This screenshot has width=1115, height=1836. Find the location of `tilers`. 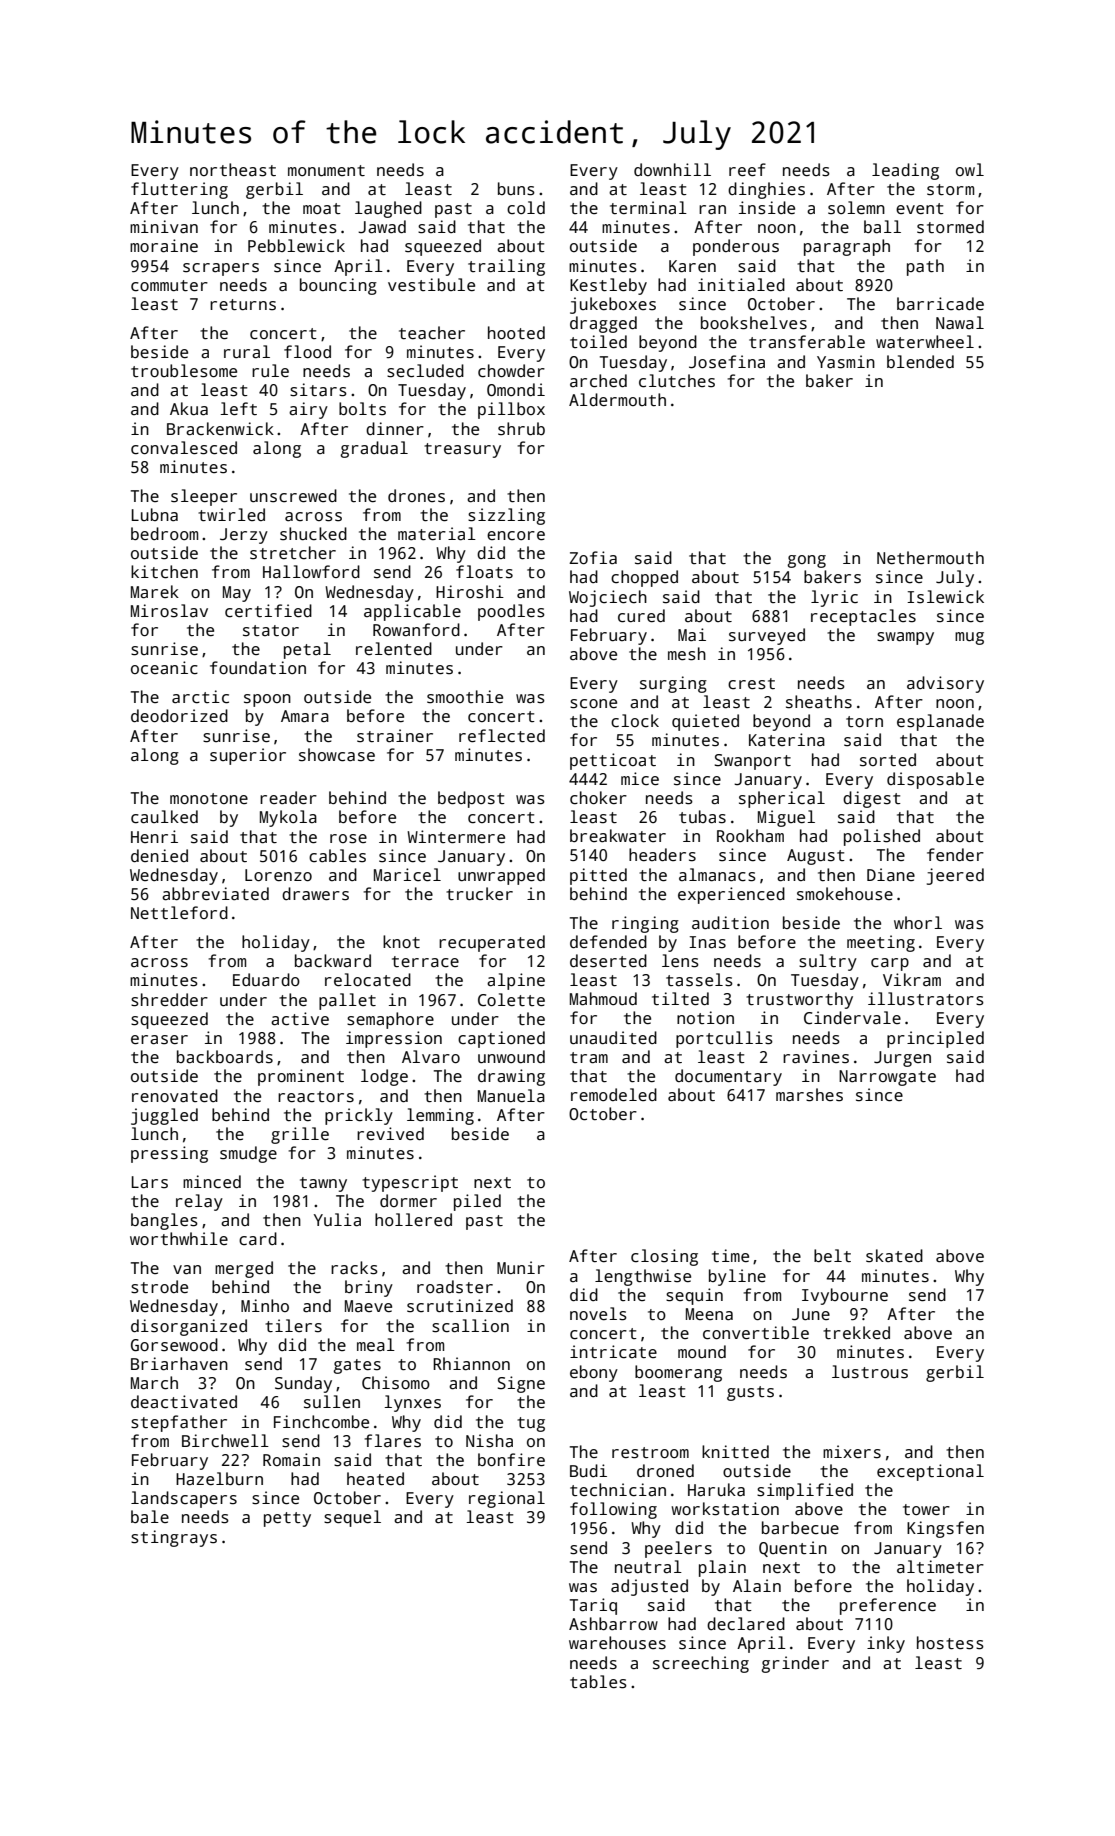

tilers is located at coordinates (293, 1326).
